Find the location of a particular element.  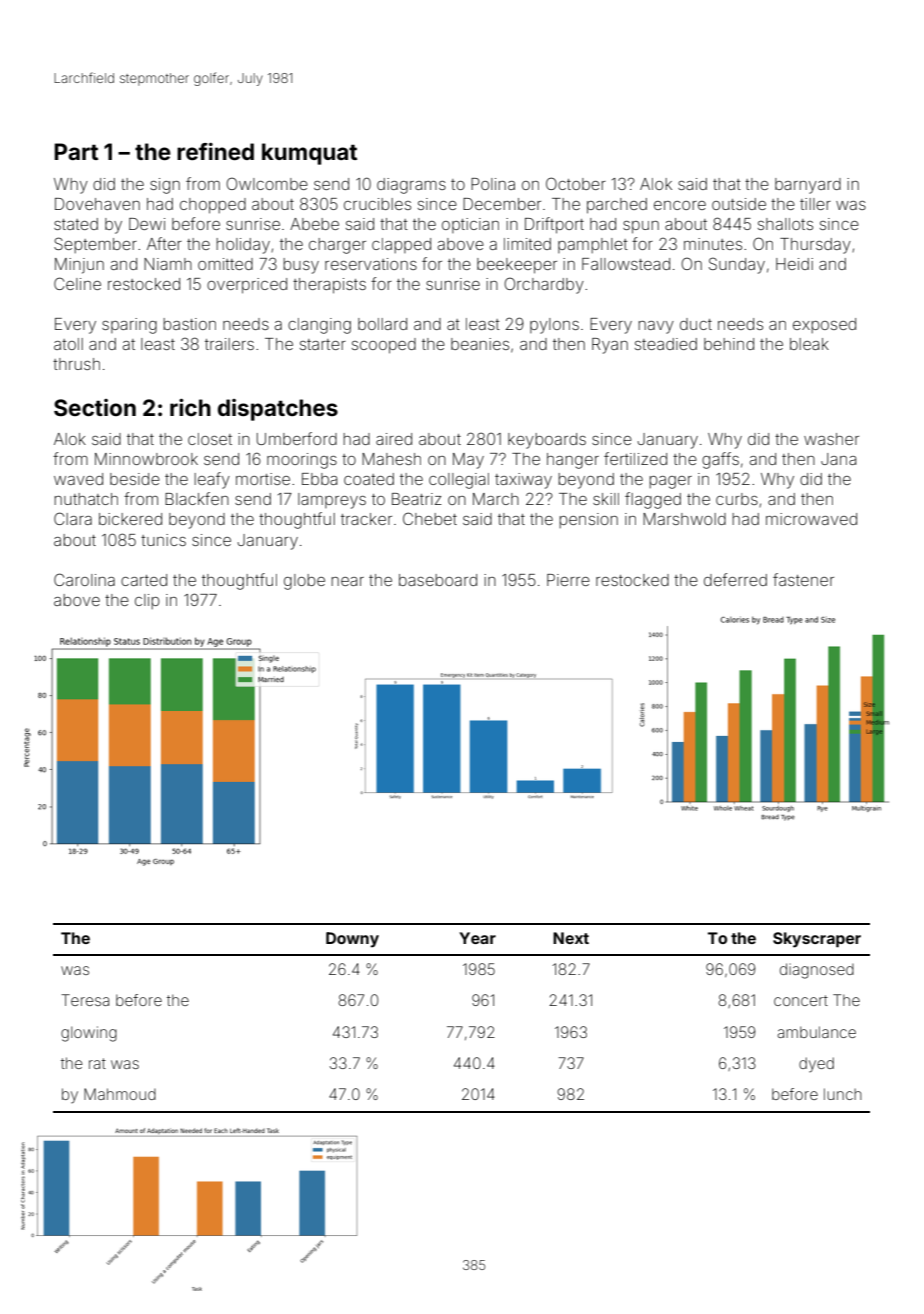

Marshwold is located at coordinates (684, 519).
